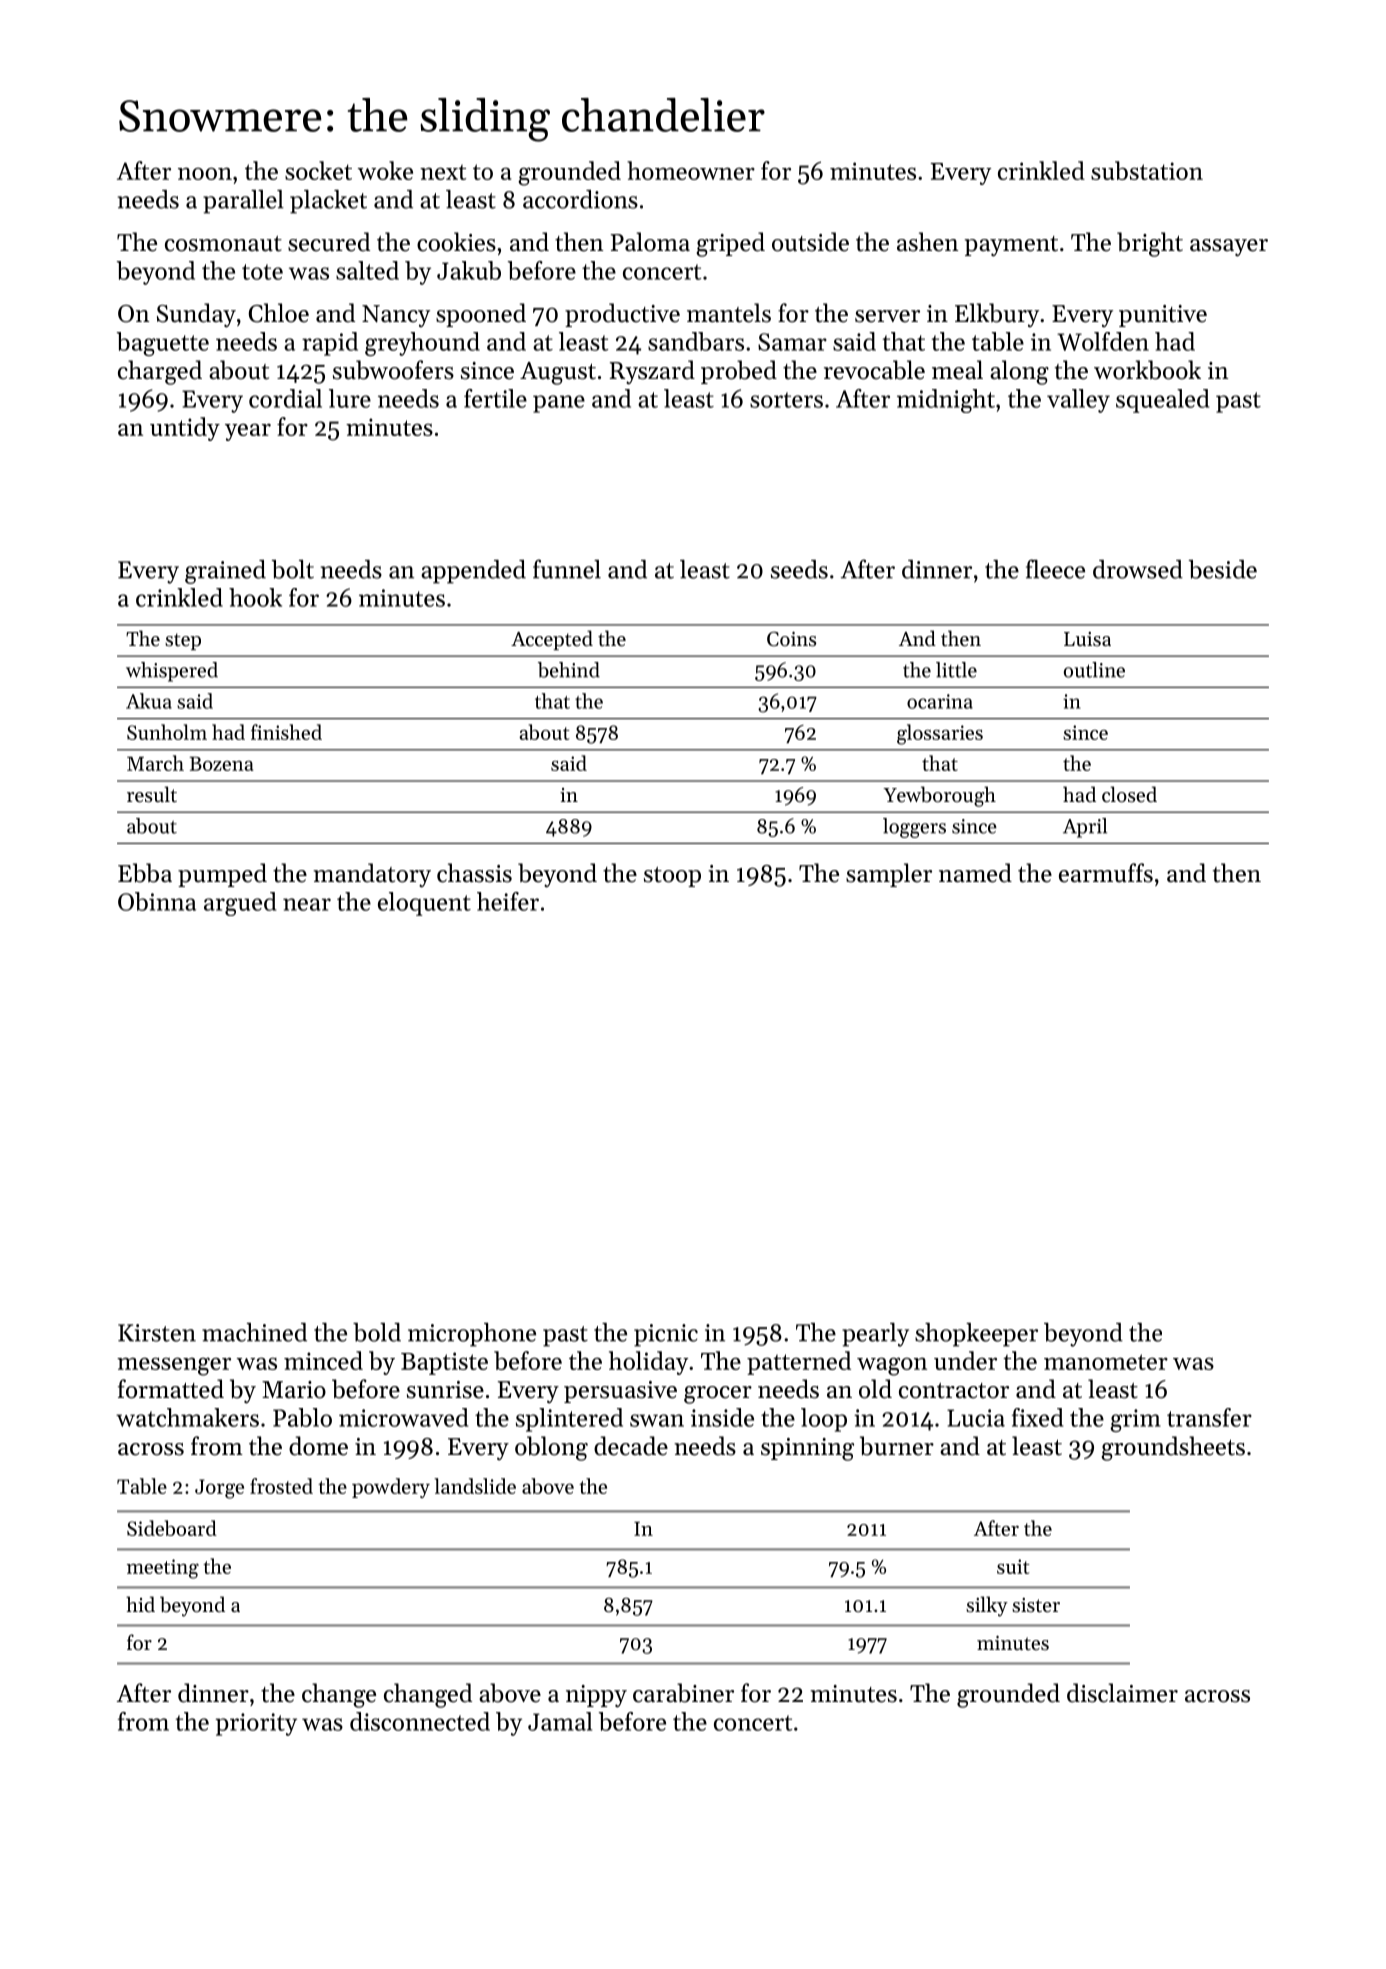 The image size is (1386, 1969). Describe the element at coordinates (163, 344) in the screenshot. I see `baguette` at that location.
